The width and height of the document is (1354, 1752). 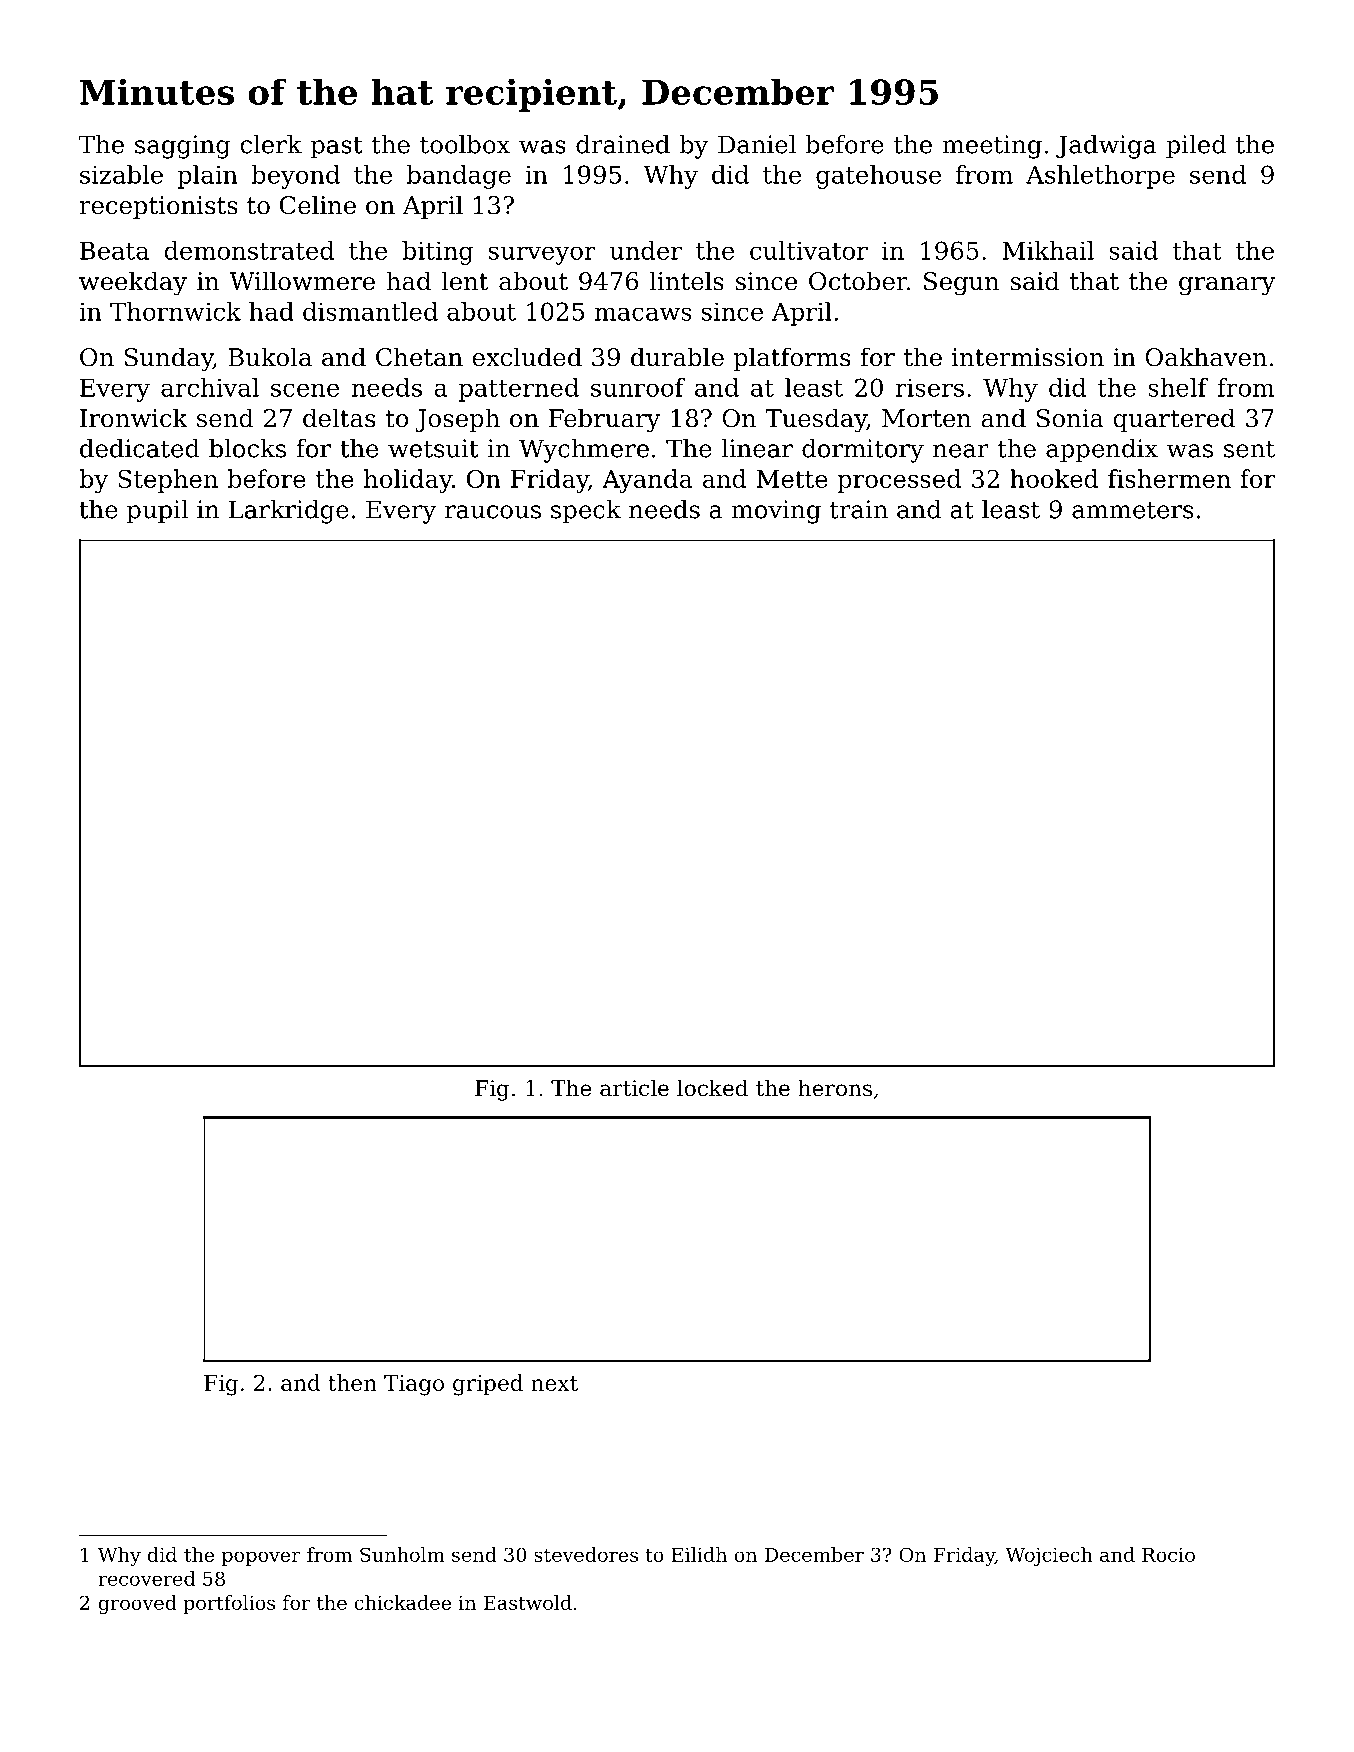 I want to click on recovered, so click(x=146, y=1578).
